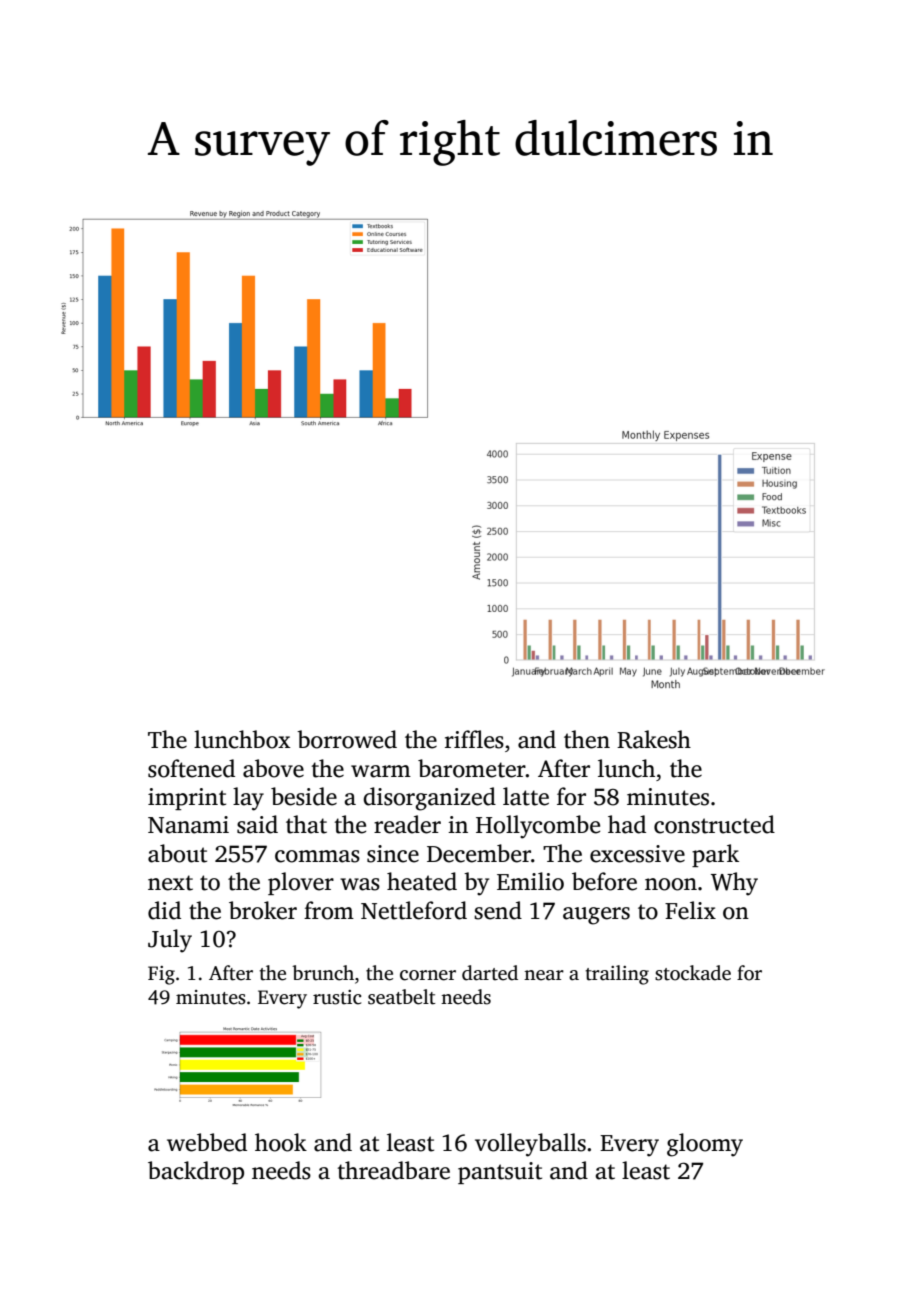  What do you see at coordinates (337, 997) in the image?
I see `rustic` at bounding box center [337, 997].
